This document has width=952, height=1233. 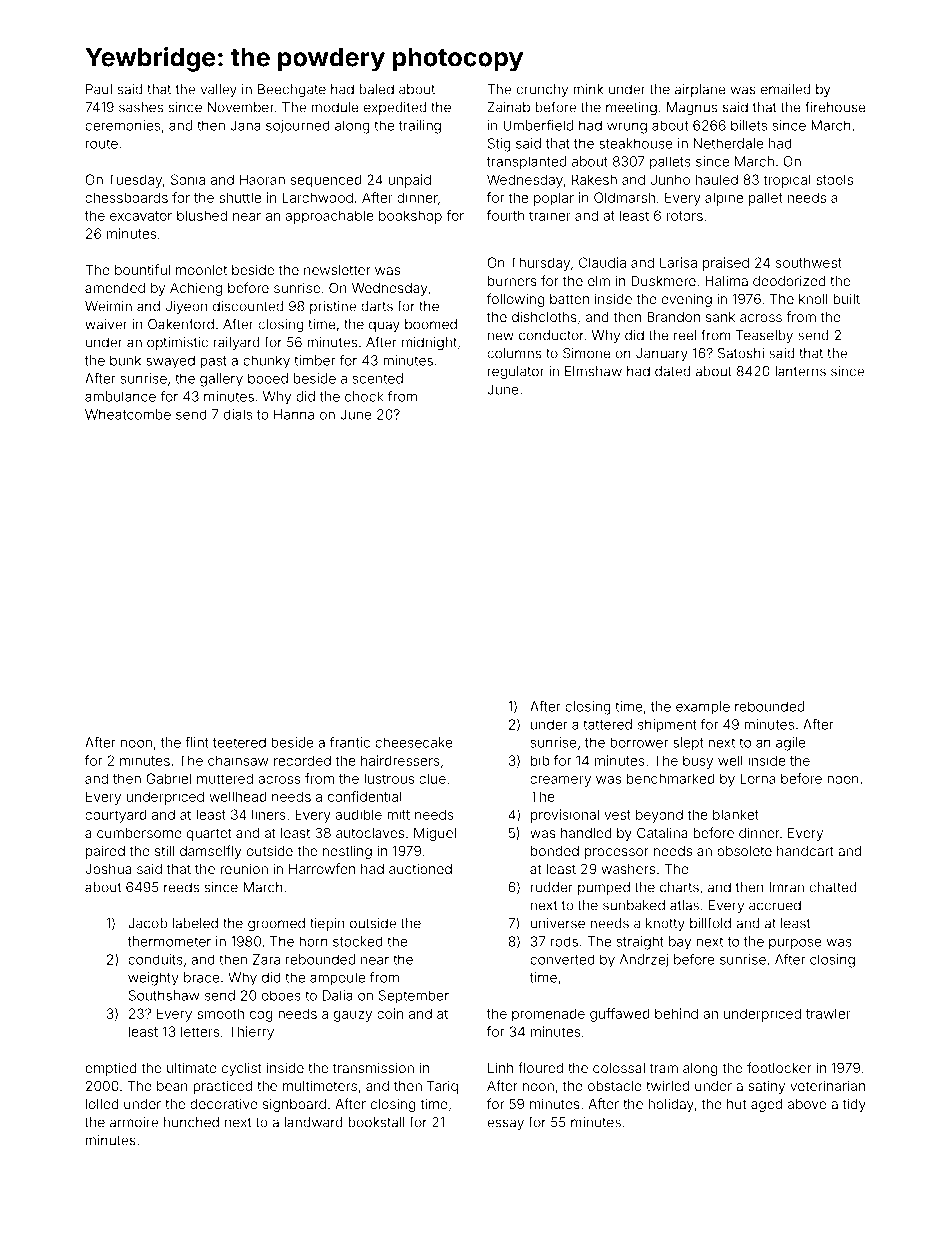 What do you see at coordinates (350, 742) in the document?
I see `frantic` at bounding box center [350, 742].
